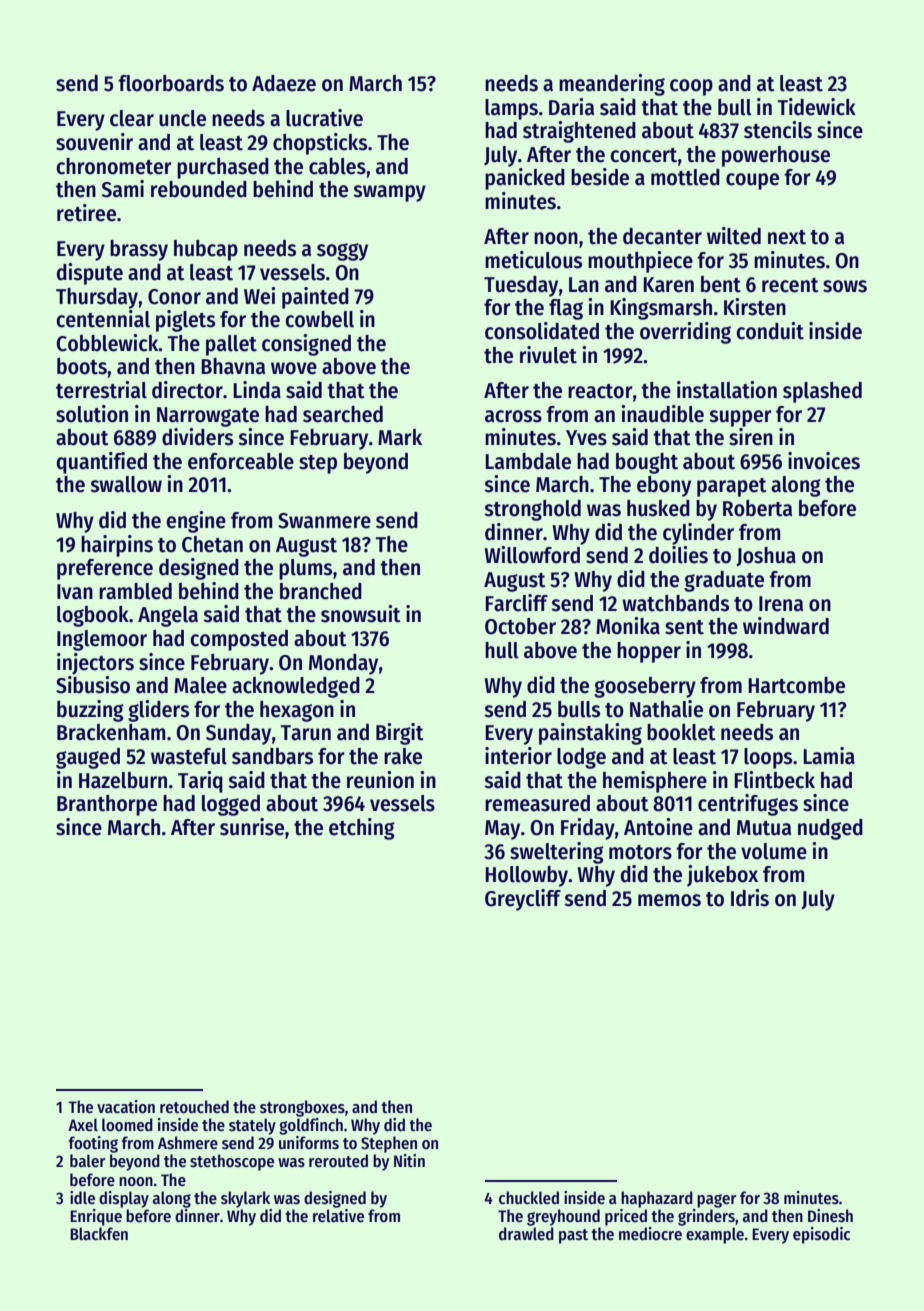 This page has width=924, height=1311. What do you see at coordinates (750, 898) in the page?
I see `Idris` at bounding box center [750, 898].
